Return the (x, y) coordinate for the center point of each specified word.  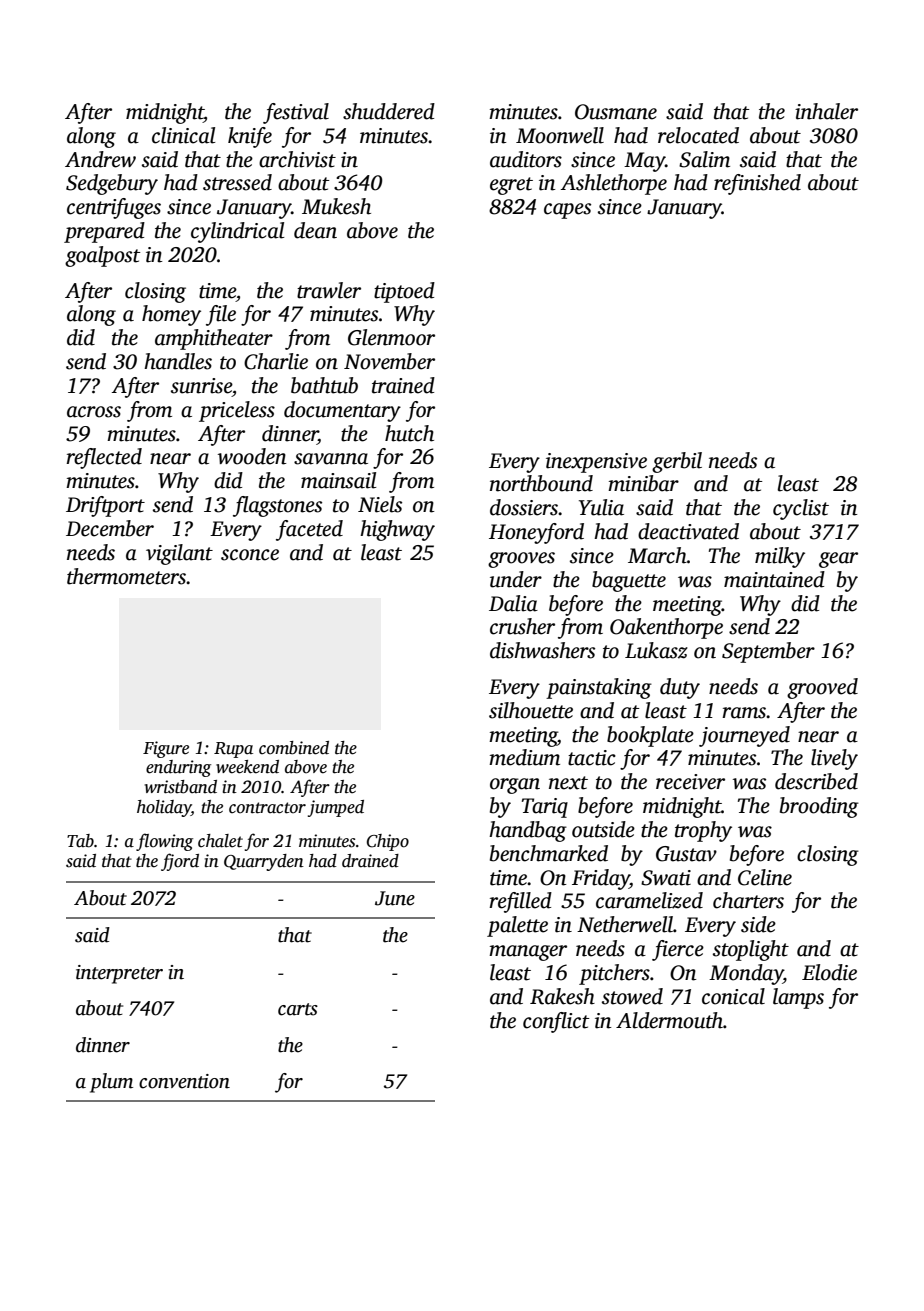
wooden (252, 456)
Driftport (105, 506)
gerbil (677, 462)
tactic (592, 758)
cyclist (801, 509)
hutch (409, 433)
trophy (703, 831)
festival (296, 113)
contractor (267, 808)
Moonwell (560, 135)
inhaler (826, 111)
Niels (380, 504)
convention (184, 1081)
